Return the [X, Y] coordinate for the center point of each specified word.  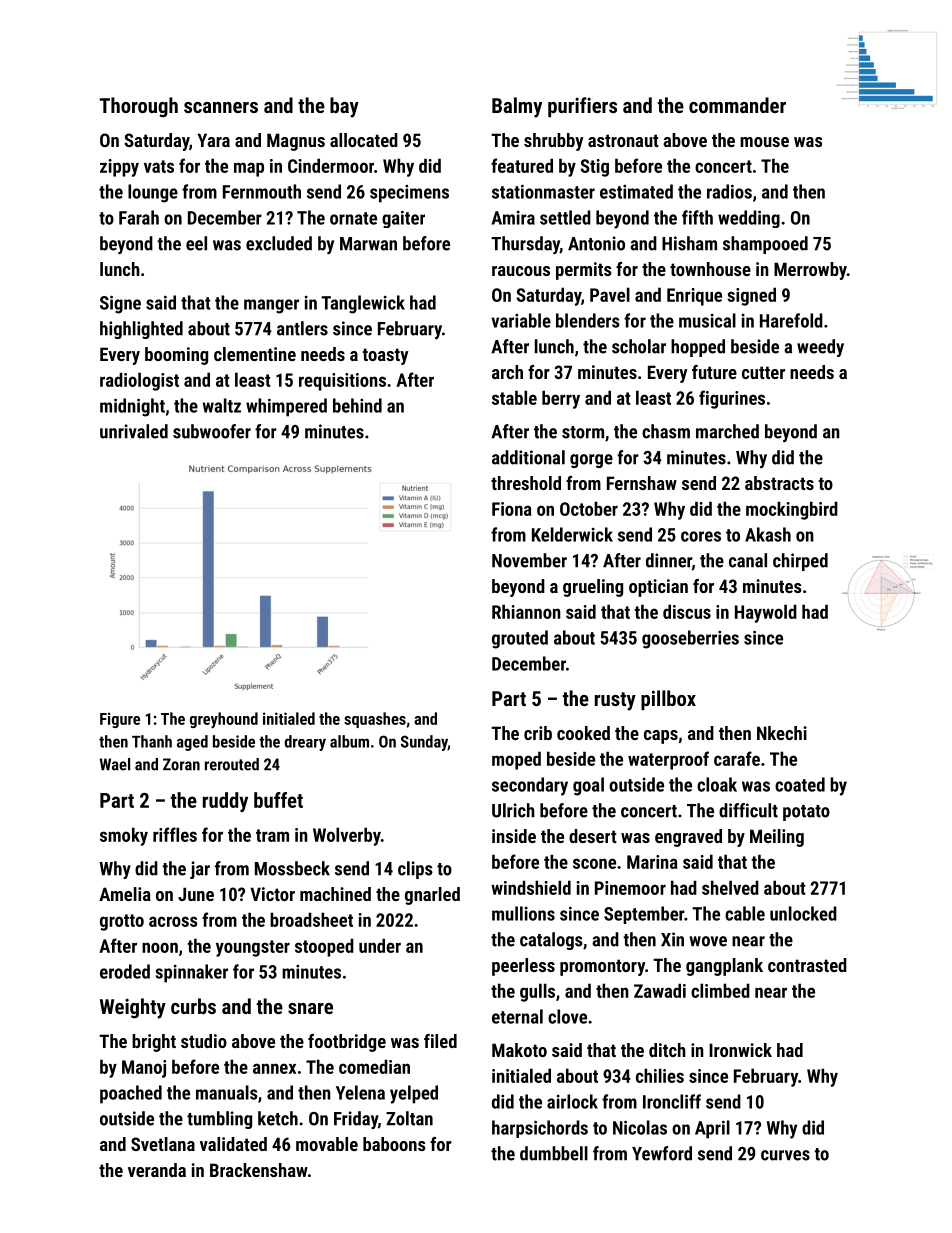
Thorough [139, 107]
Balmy [517, 107]
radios [729, 191]
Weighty [133, 1008]
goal [588, 786]
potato [806, 813]
